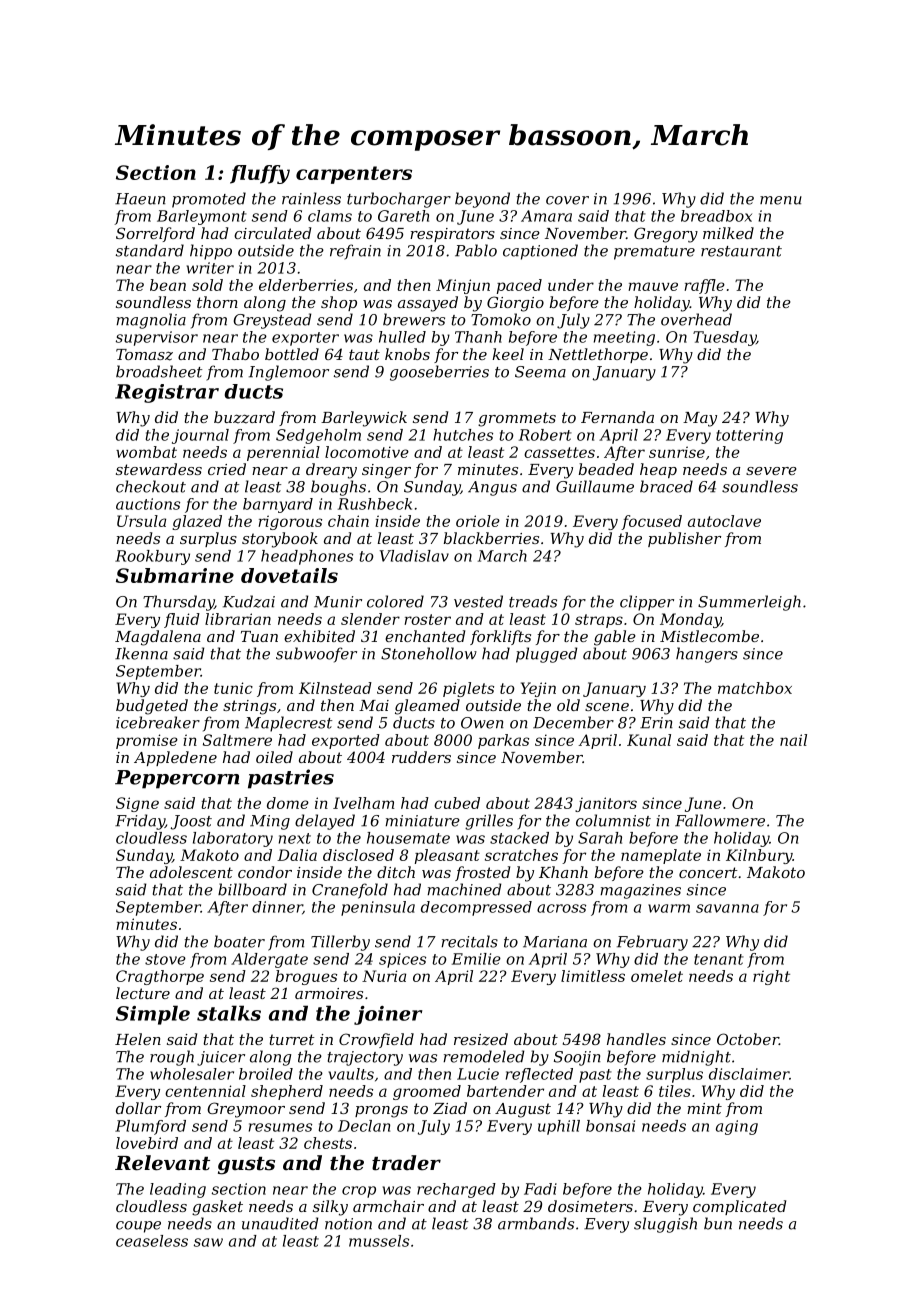  What do you see at coordinates (457, 803) in the image?
I see `cubed` at bounding box center [457, 803].
